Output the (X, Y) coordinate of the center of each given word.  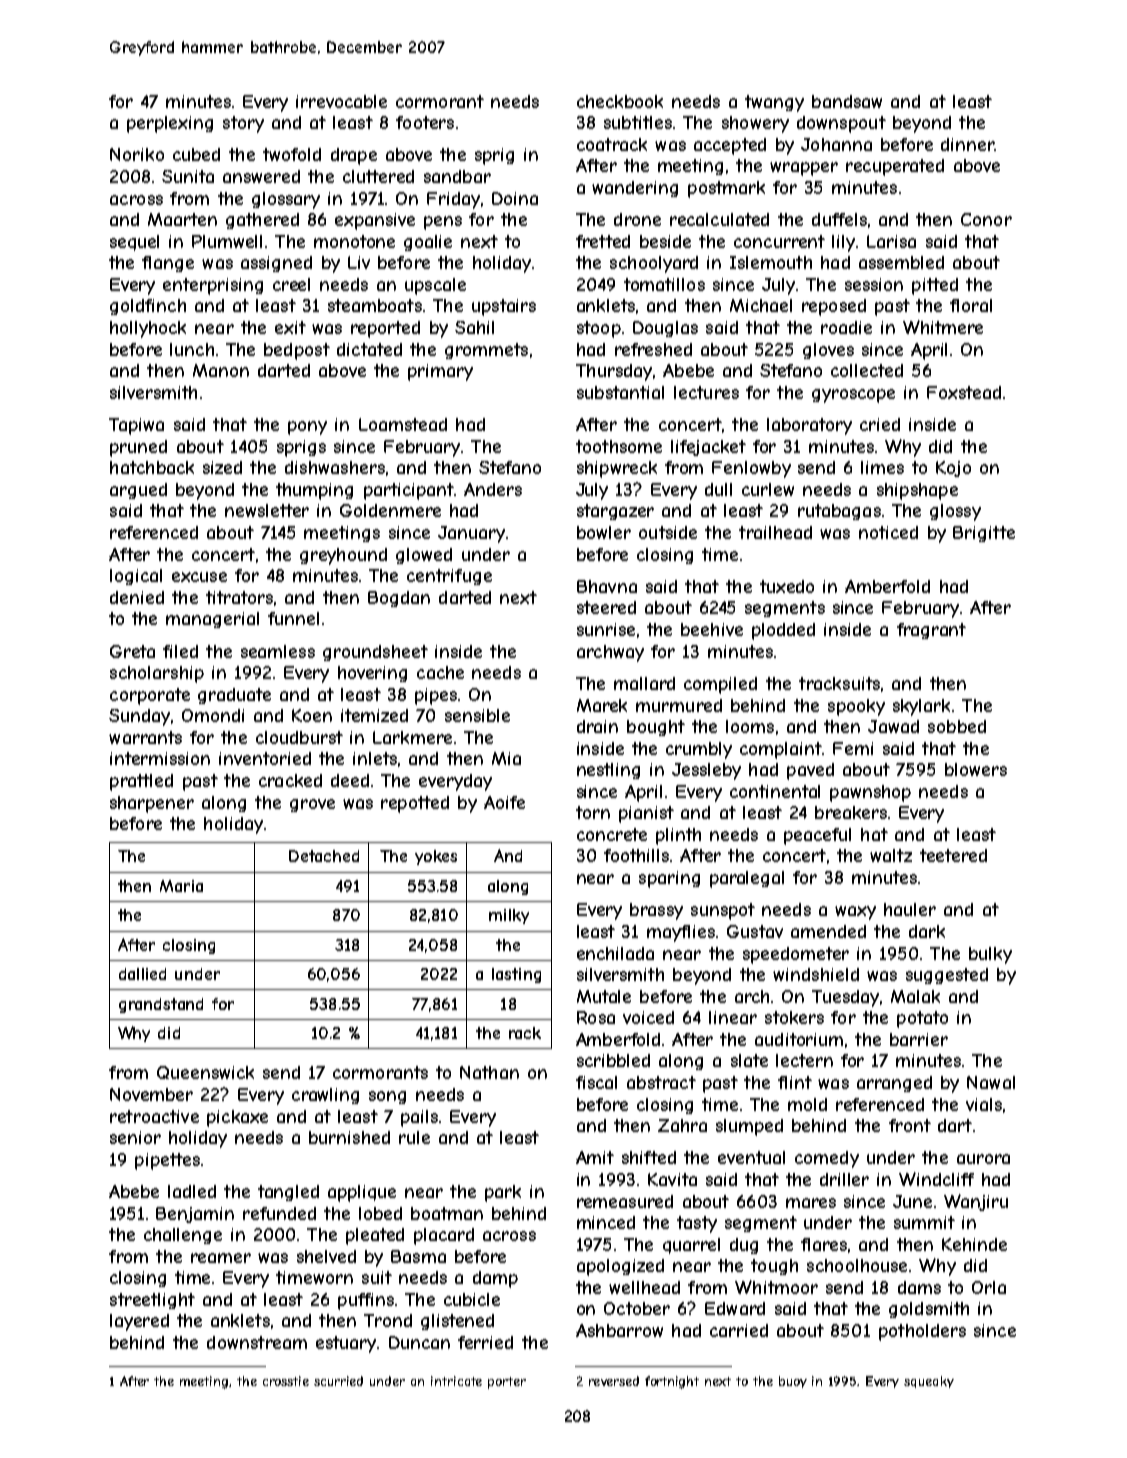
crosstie (286, 1381)
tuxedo (787, 586)
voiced (648, 1017)
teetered (953, 855)
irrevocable (341, 101)
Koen (312, 715)
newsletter (267, 510)
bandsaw (847, 101)
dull (718, 489)
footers (425, 122)
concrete (612, 834)
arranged (894, 1084)
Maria (181, 886)
